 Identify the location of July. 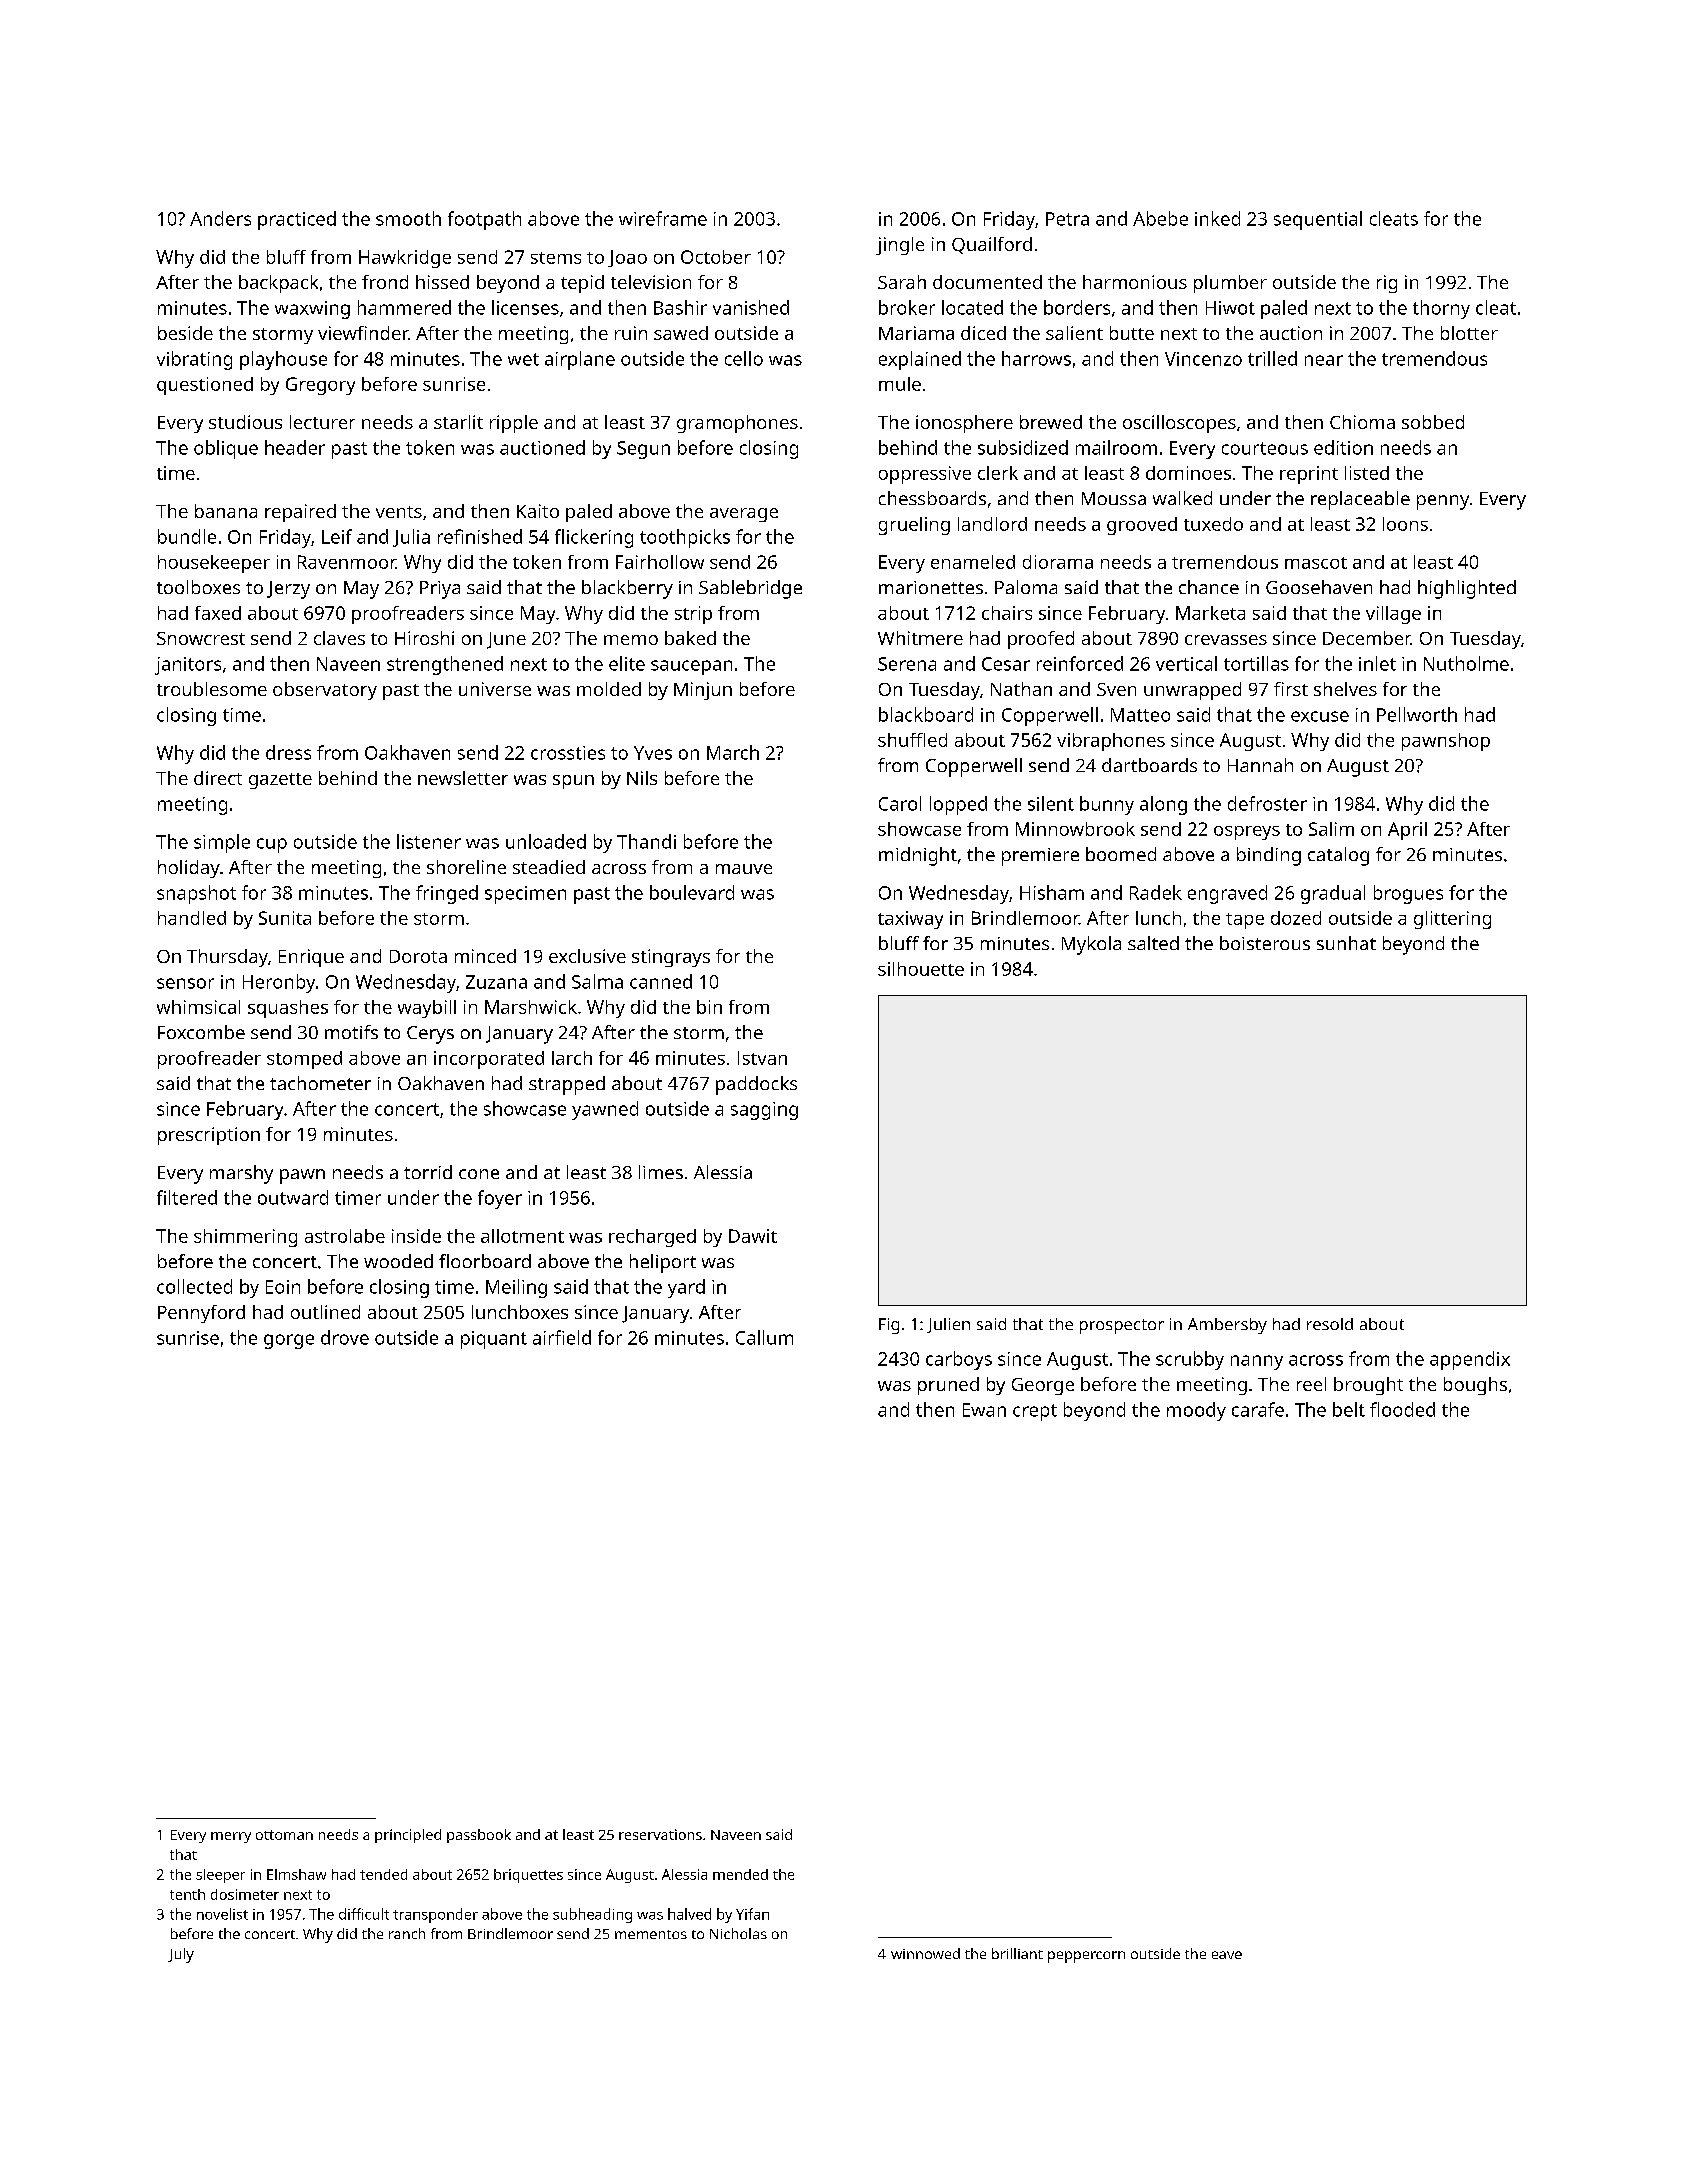
(181, 1955).
